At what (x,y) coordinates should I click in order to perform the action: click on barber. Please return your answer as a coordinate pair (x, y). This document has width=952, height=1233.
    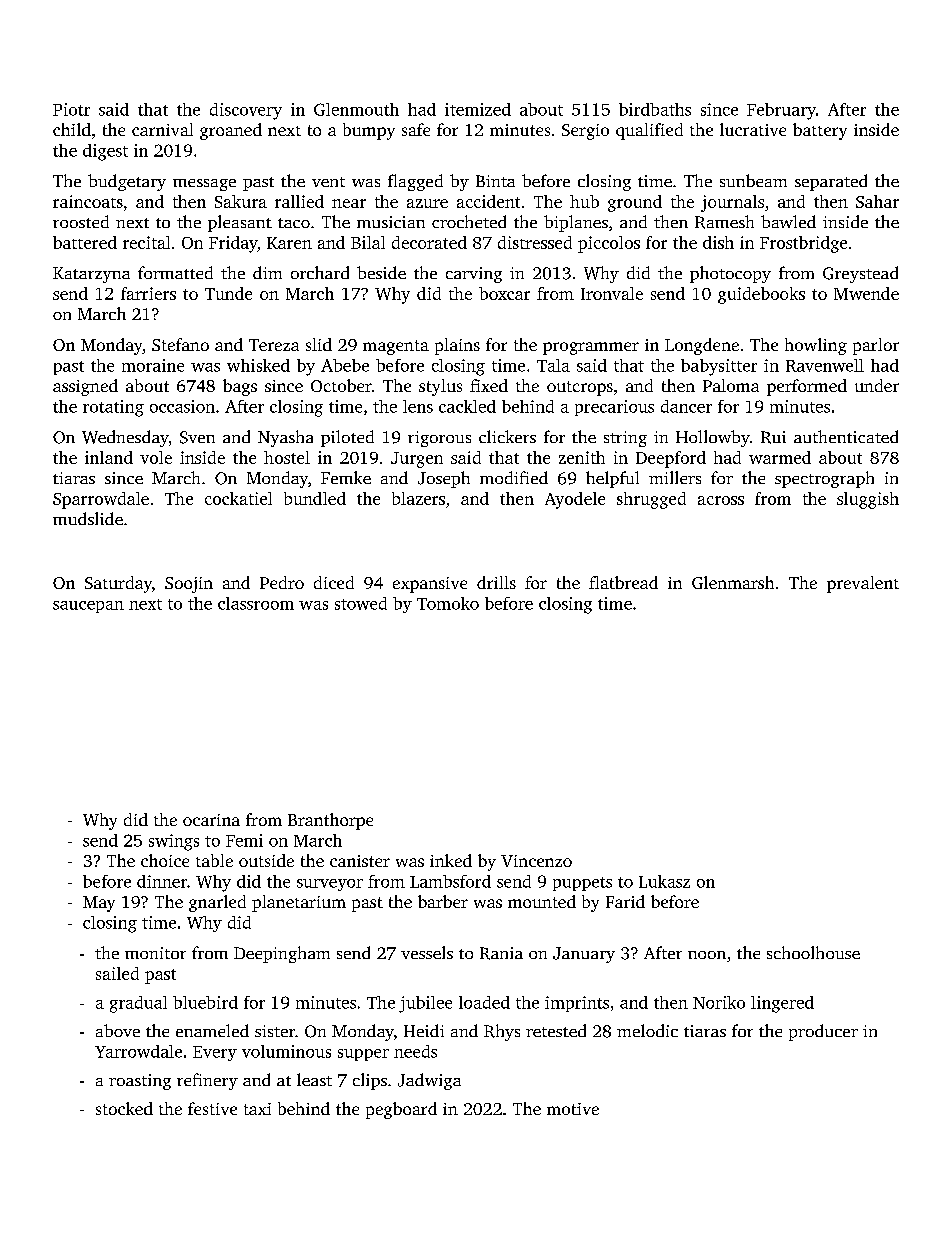
    Looking at the image, I should click on (443, 901).
